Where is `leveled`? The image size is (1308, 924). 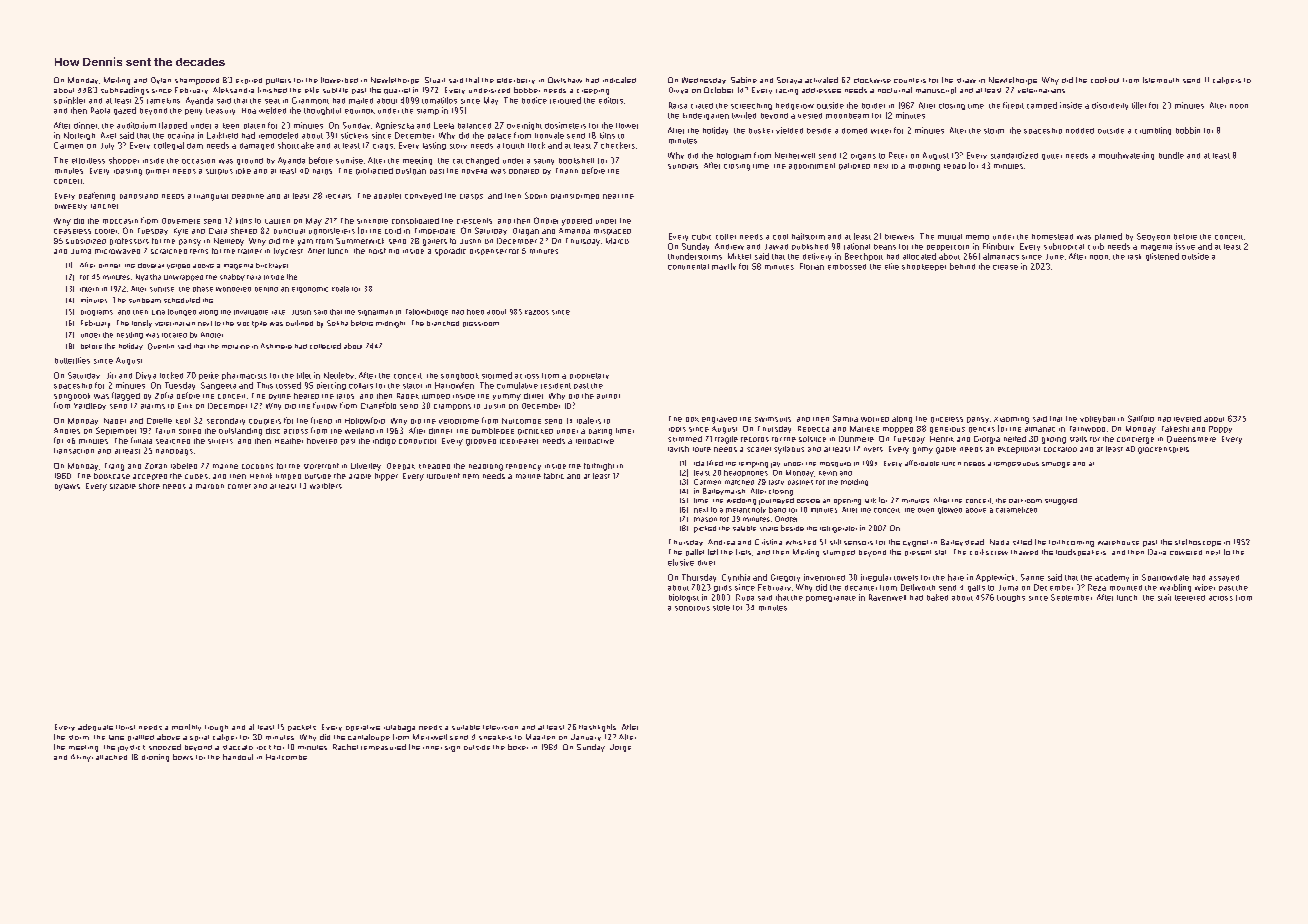
leveled is located at coordinates (1187, 419).
